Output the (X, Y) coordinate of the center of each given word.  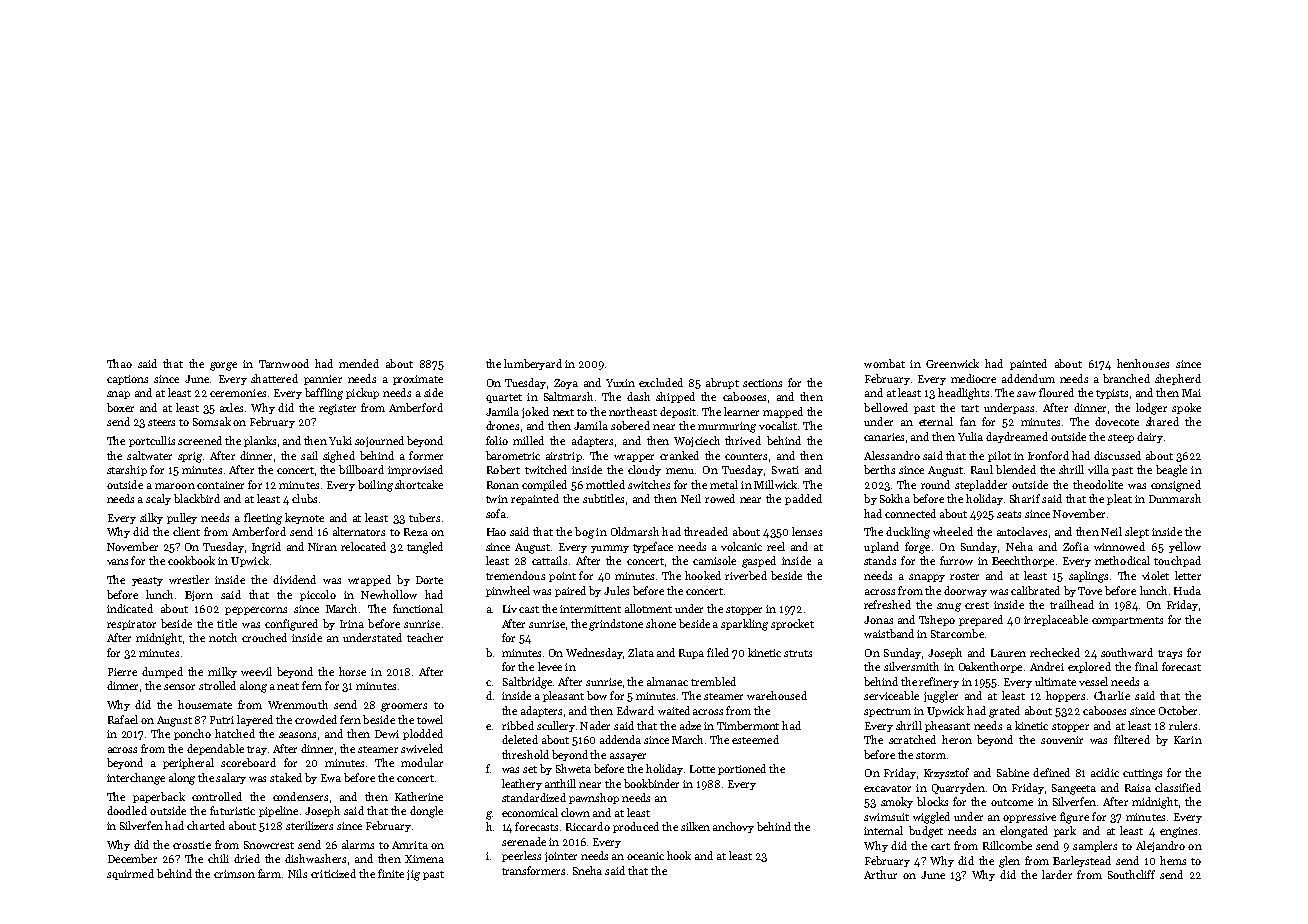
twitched (546, 469)
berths (879, 469)
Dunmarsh (1175, 498)
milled (528, 440)
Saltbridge (527, 683)
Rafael (123, 719)
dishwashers (315, 858)
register (337, 409)
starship (127, 470)
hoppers (1065, 696)
